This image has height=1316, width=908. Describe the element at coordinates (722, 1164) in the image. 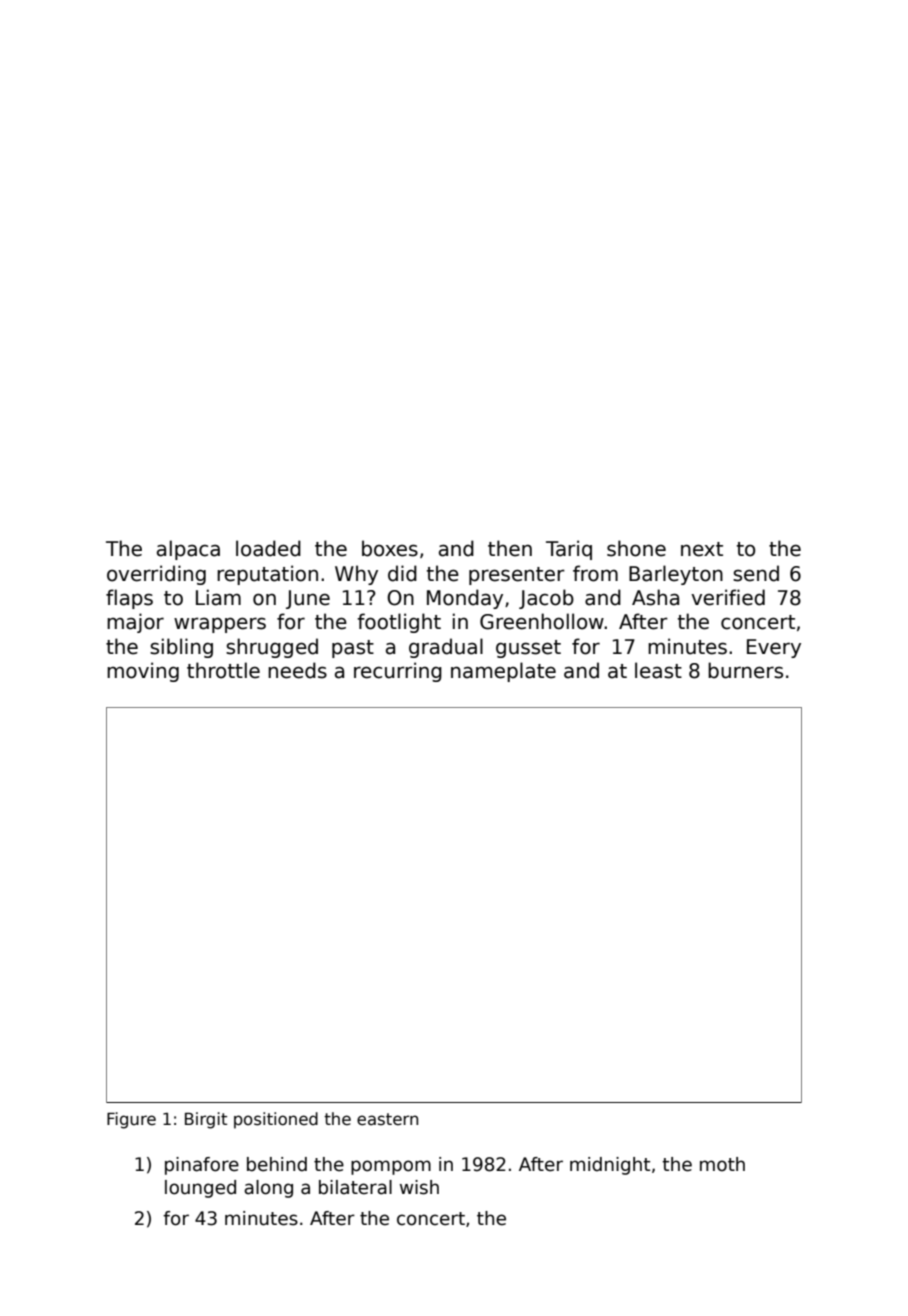

I see `moth` at that location.
